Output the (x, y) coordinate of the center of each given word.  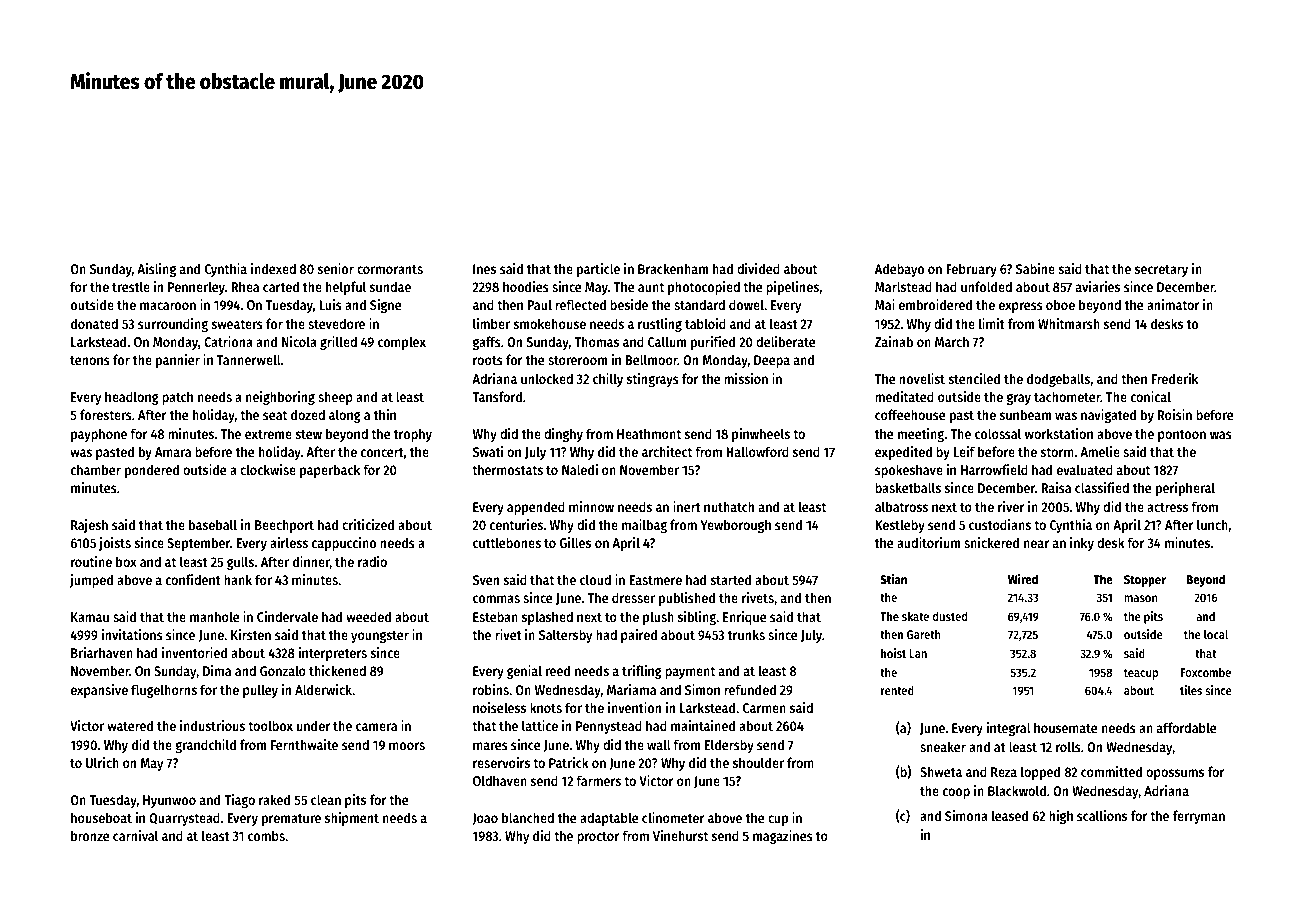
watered (130, 725)
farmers (598, 780)
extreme (268, 434)
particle (598, 270)
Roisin (1175, 414)
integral (1009, 729)
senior (336, 268)
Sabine (1035, 268)
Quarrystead (184, 819)
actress (1167, 507)
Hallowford (757, 451)
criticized (368, 524)
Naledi (580, 469)
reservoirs (501, 762)
